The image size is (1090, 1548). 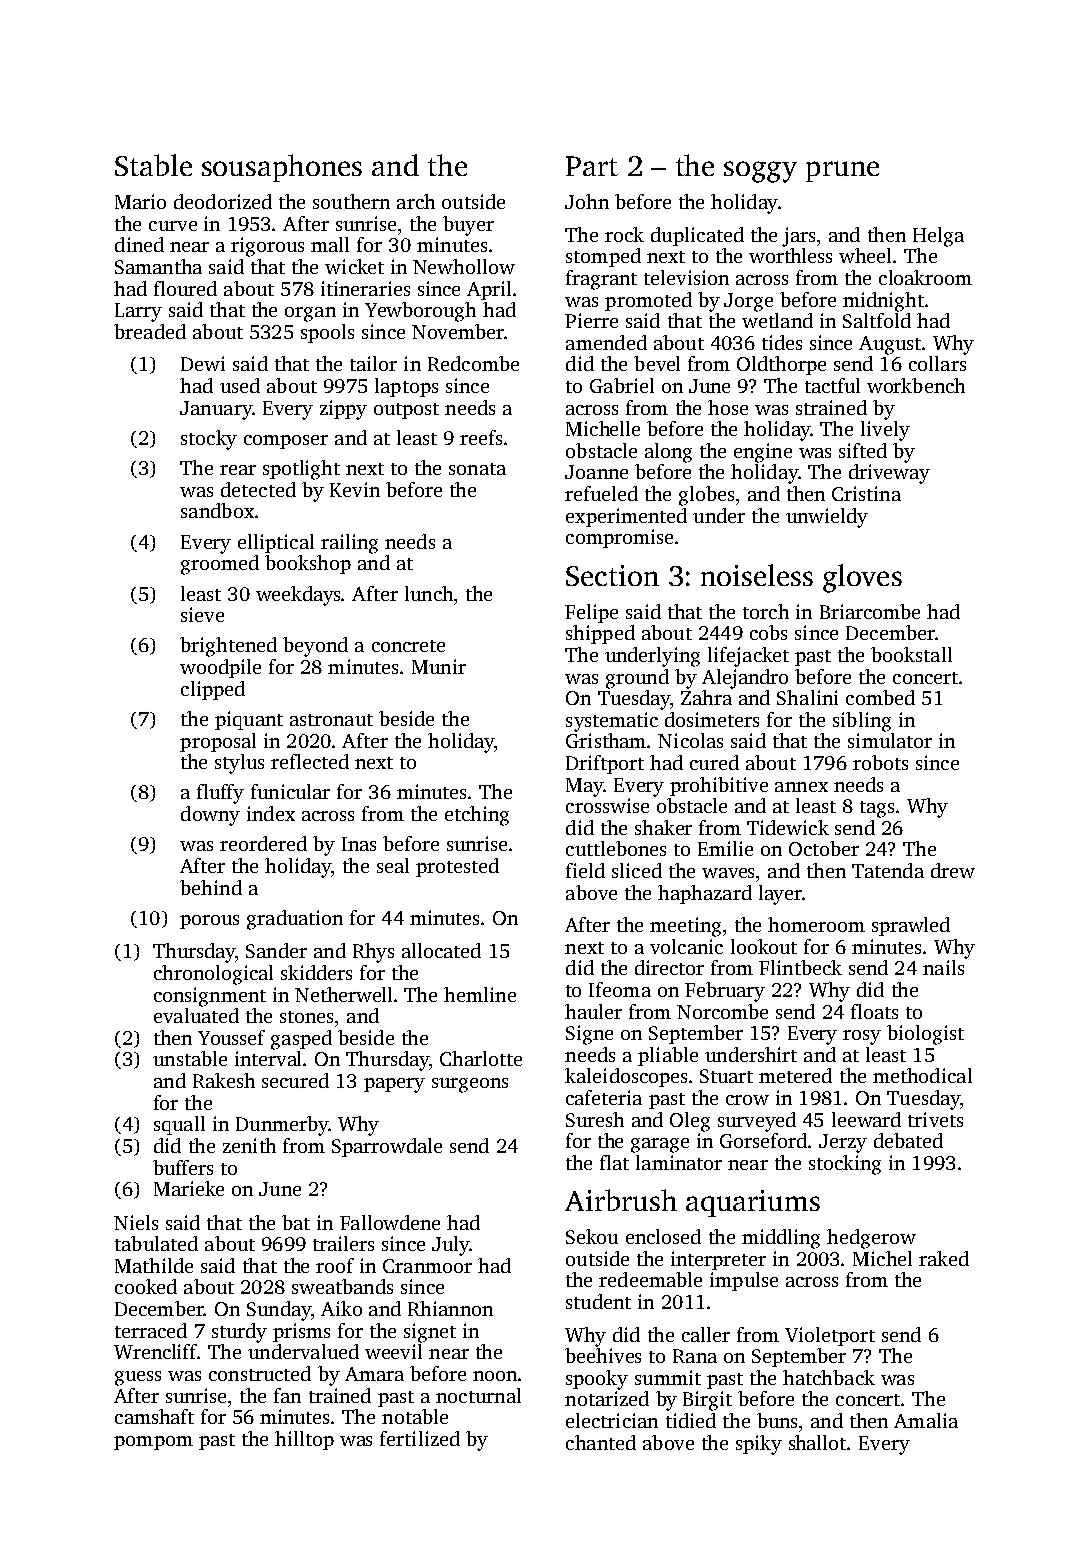 I want to click on Airbrush, so click(x=621, y=1200).
